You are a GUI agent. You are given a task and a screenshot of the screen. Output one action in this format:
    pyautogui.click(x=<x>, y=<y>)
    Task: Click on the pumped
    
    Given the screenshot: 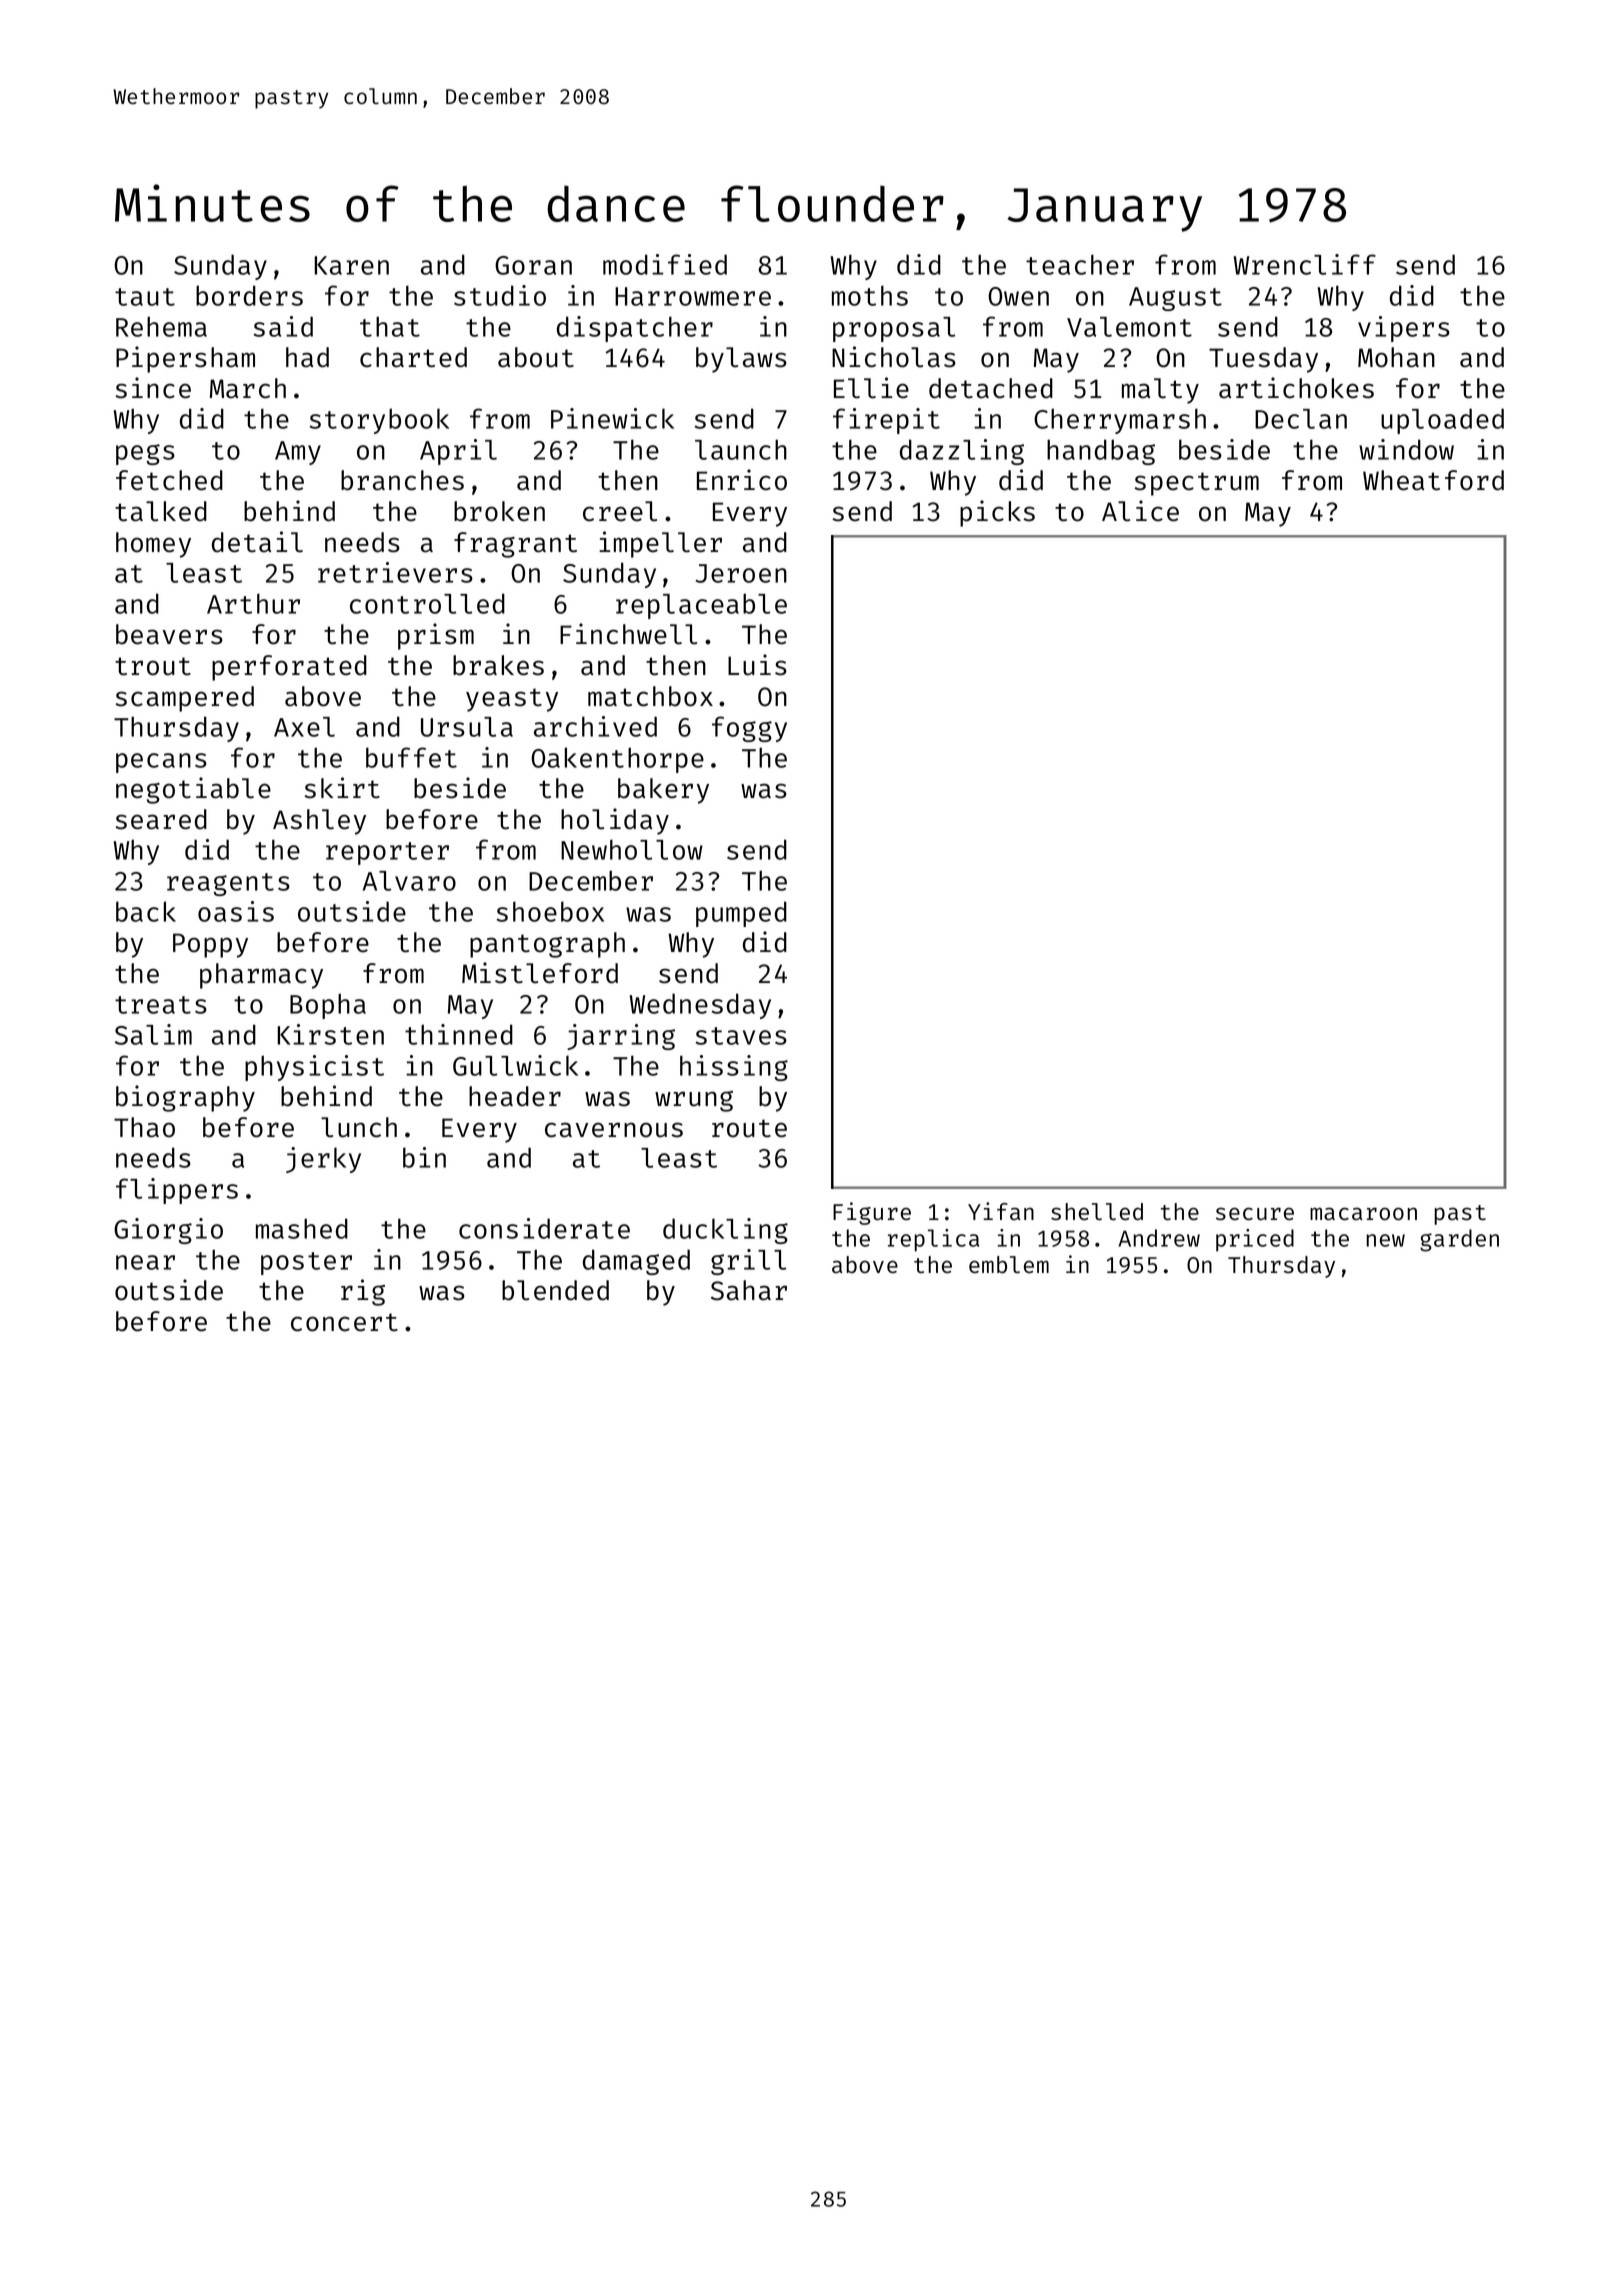 What is the action you would take?
    pyautogui.click(x=741, y=914)
